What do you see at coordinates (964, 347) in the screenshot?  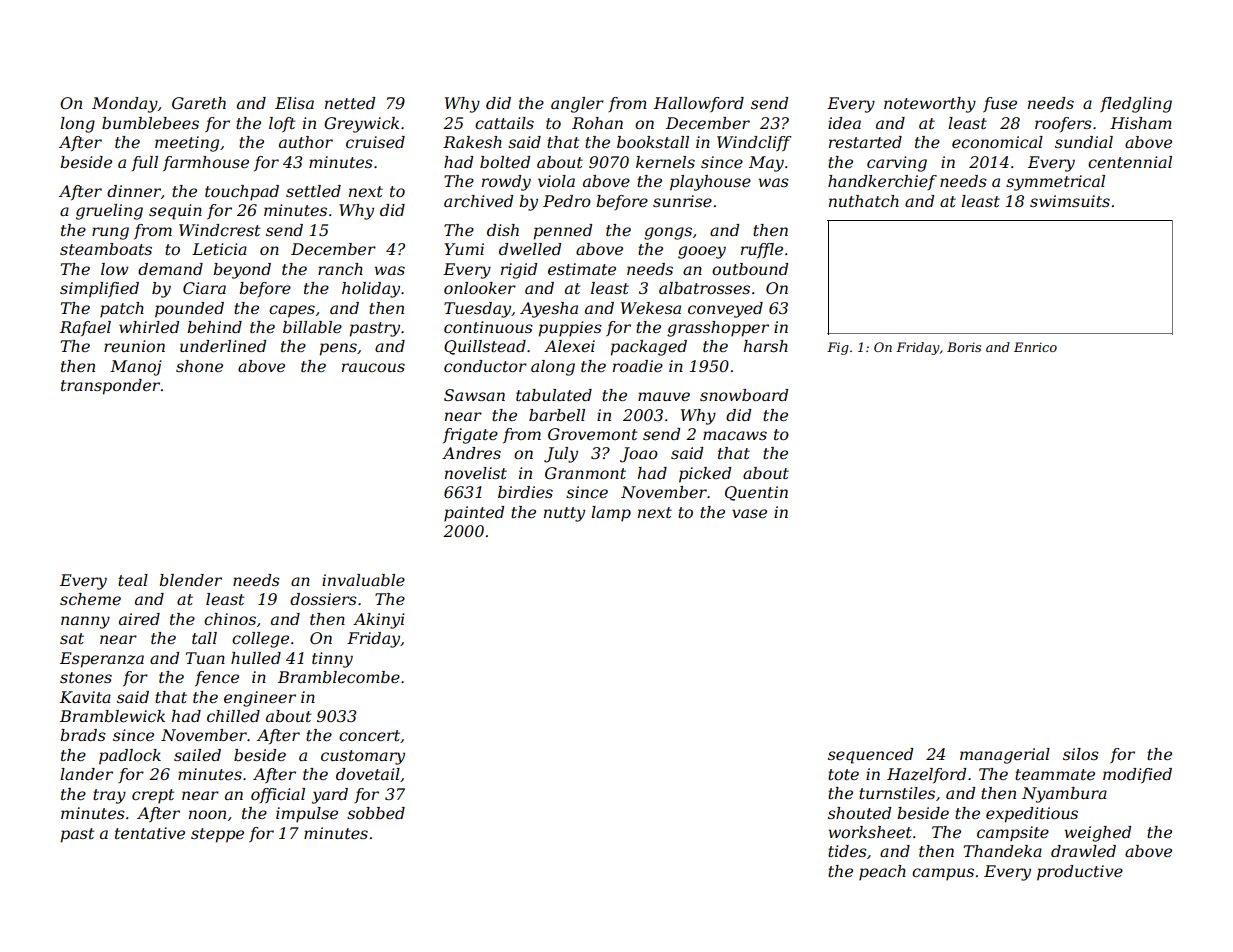 I see `Boris` at bounding box center [964, 347].
